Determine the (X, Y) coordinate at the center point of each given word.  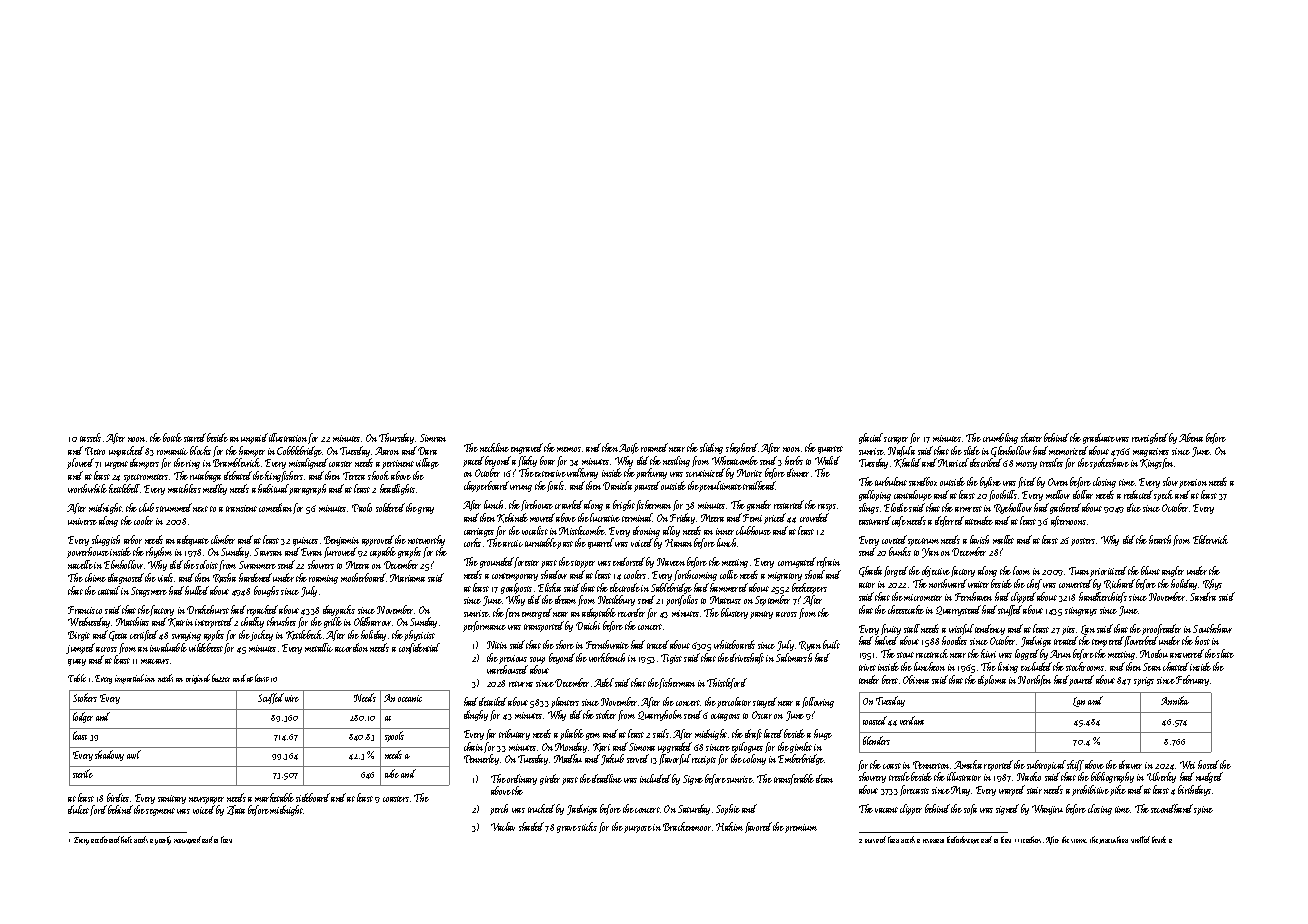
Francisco (85, 610)
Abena (1191, 437)
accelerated (106, 839)
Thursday (396, 438)
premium (801, 828)
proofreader (1161, 629)
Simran (433, 438)
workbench (607, 657)
